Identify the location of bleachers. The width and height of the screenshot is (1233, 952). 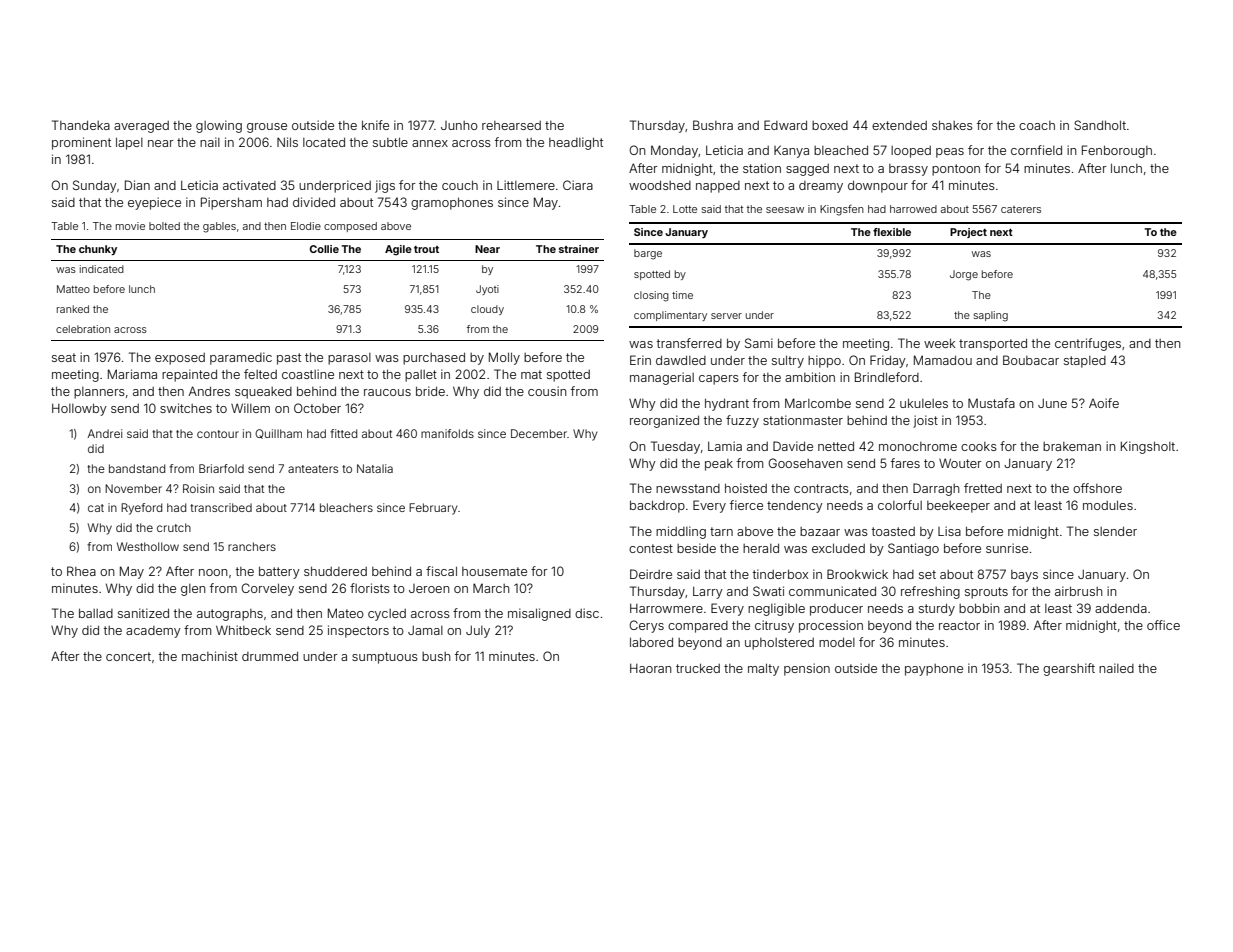
(346, 507).
